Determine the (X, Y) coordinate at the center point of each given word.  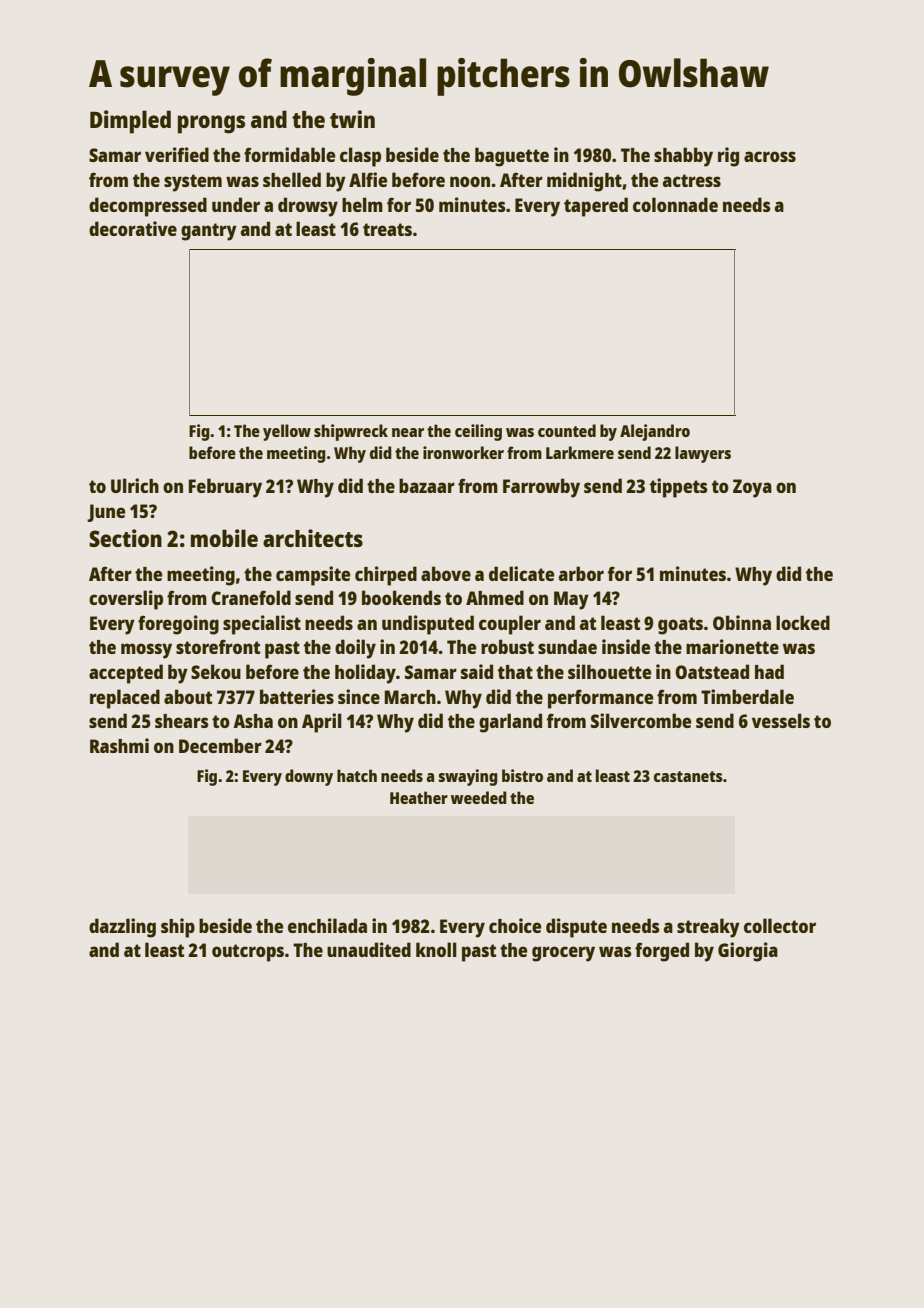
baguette (512, 157)
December (220, 745)
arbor (581, 573)
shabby (683, 157)
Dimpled (130, 122)
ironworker (463, 452)
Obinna (742, 622)
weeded (479, 797)
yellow (287, 432)
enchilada (327, 925)
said (477, 671)
